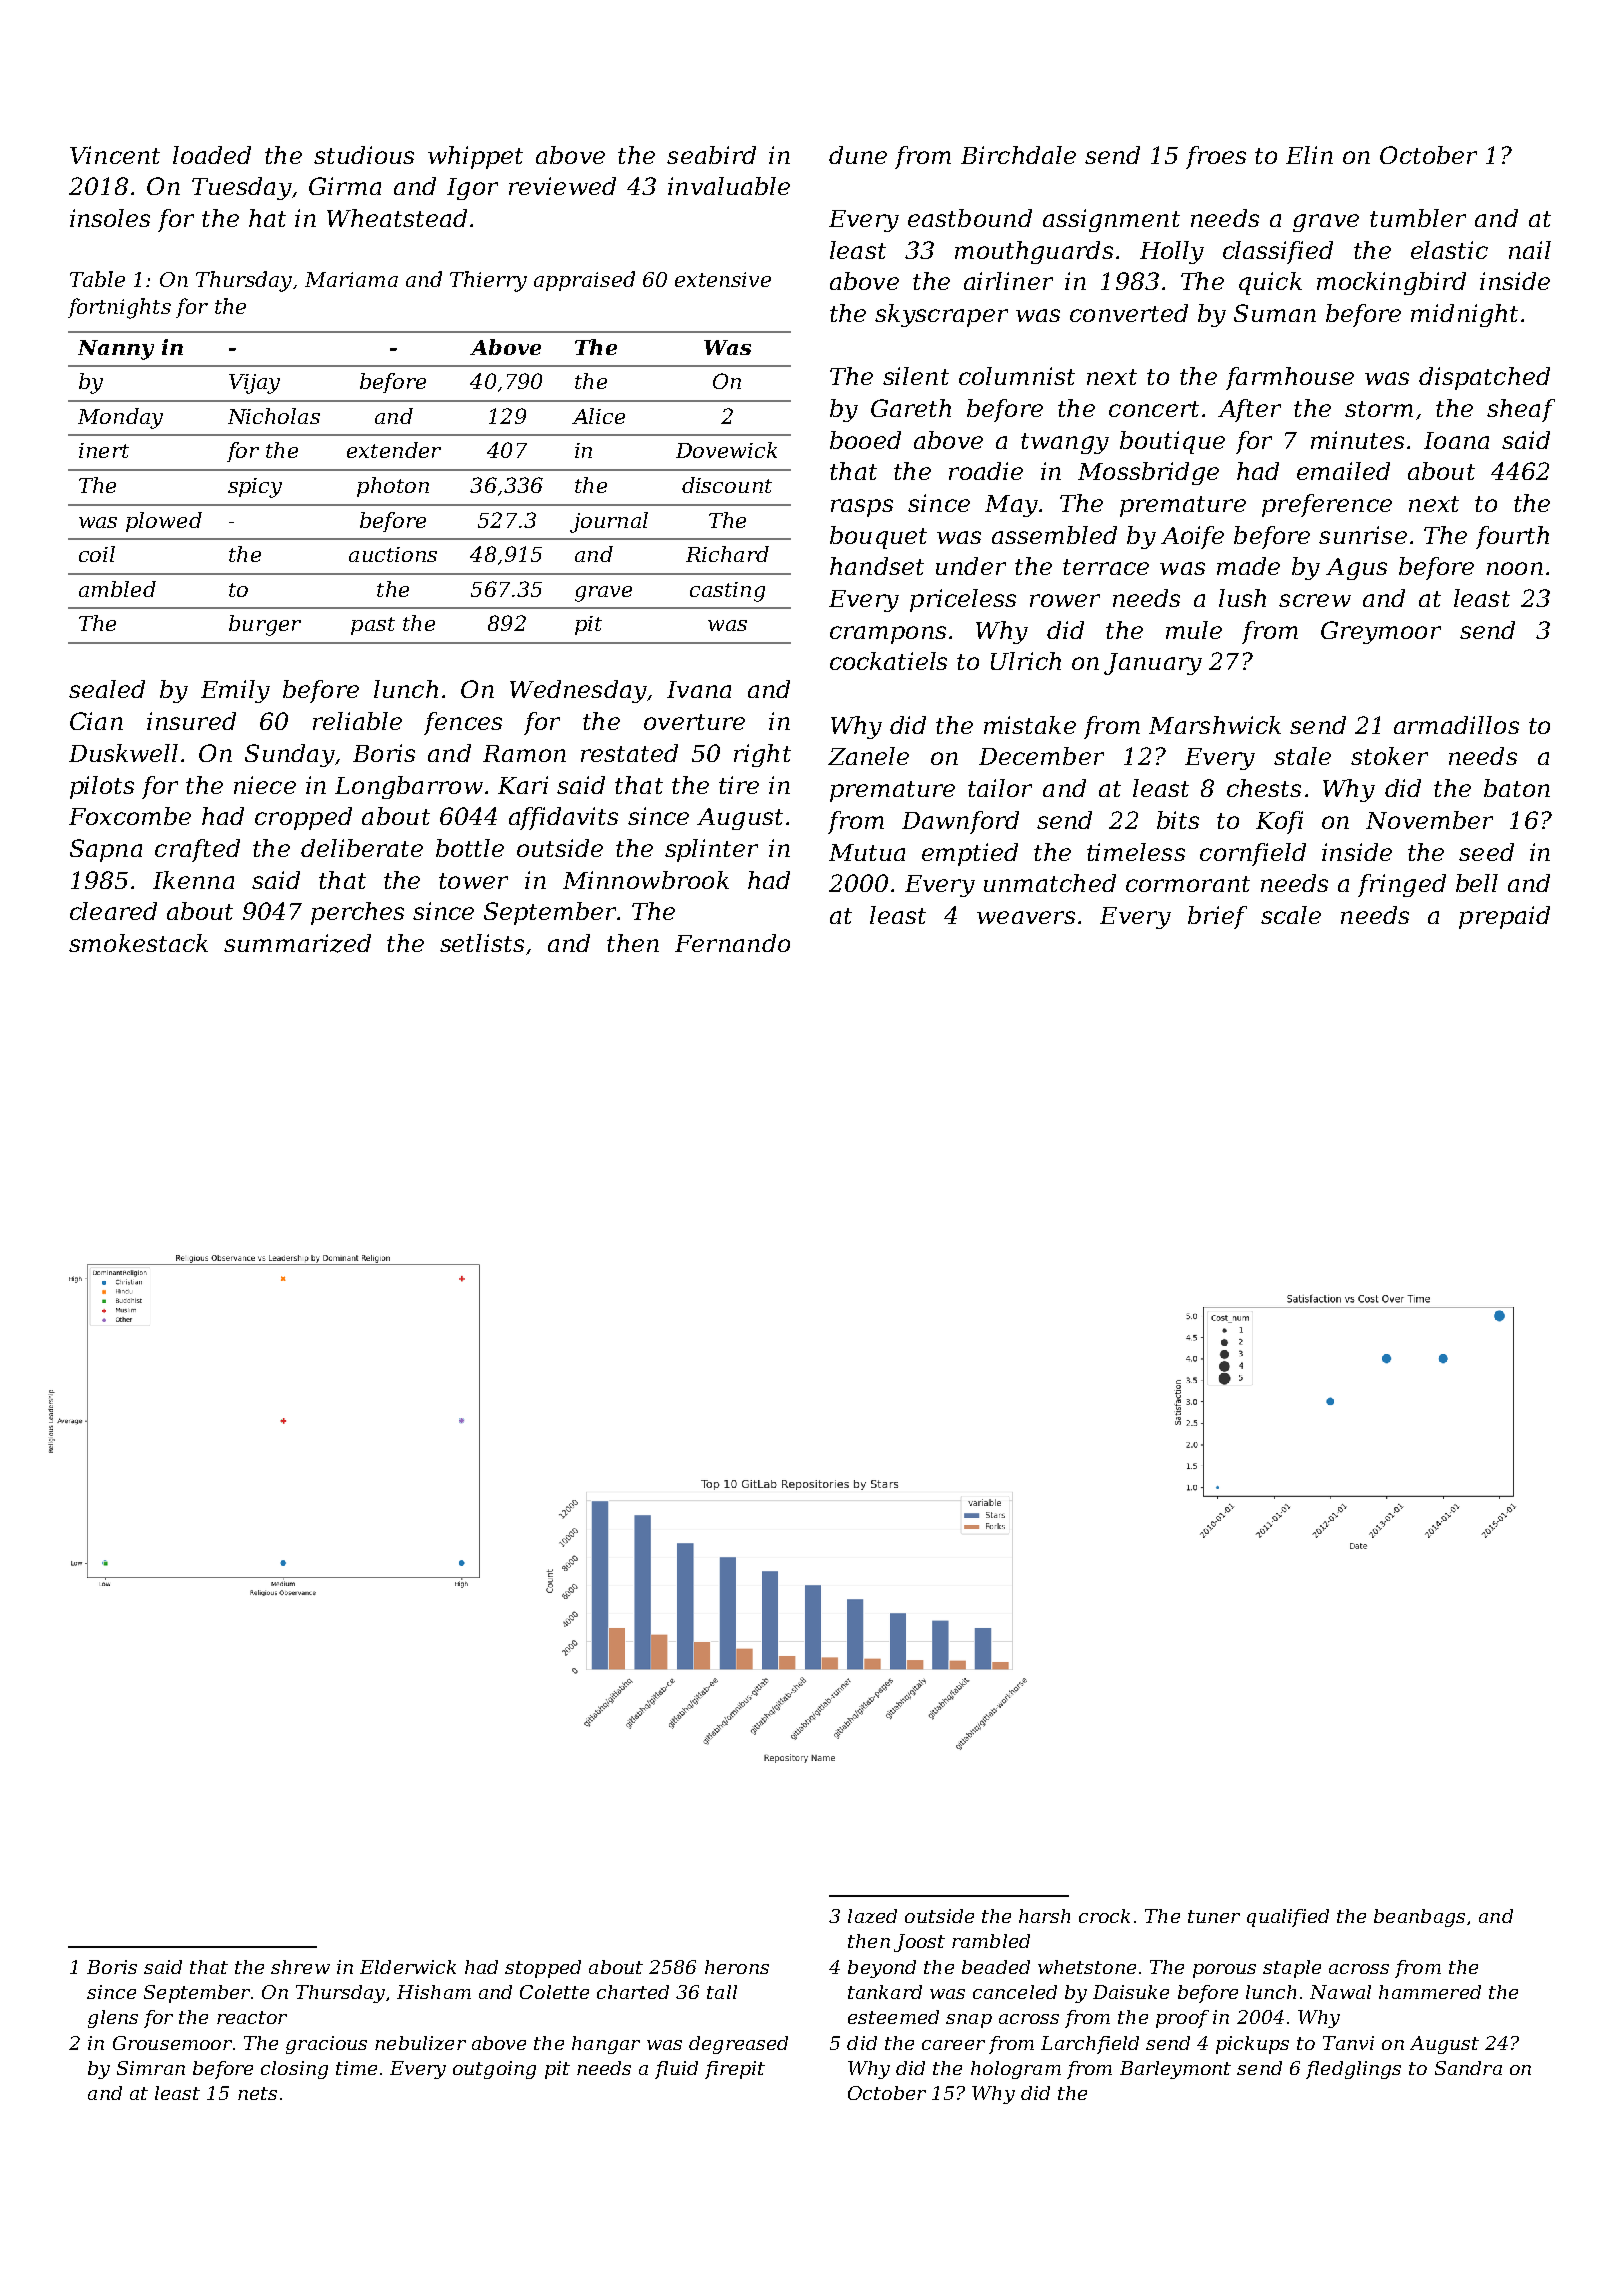 This screenshot has height=2292, width=1620. Describe the element at coordinates (1288, 1918) in the screenshot. I see `qualified` at that location.
